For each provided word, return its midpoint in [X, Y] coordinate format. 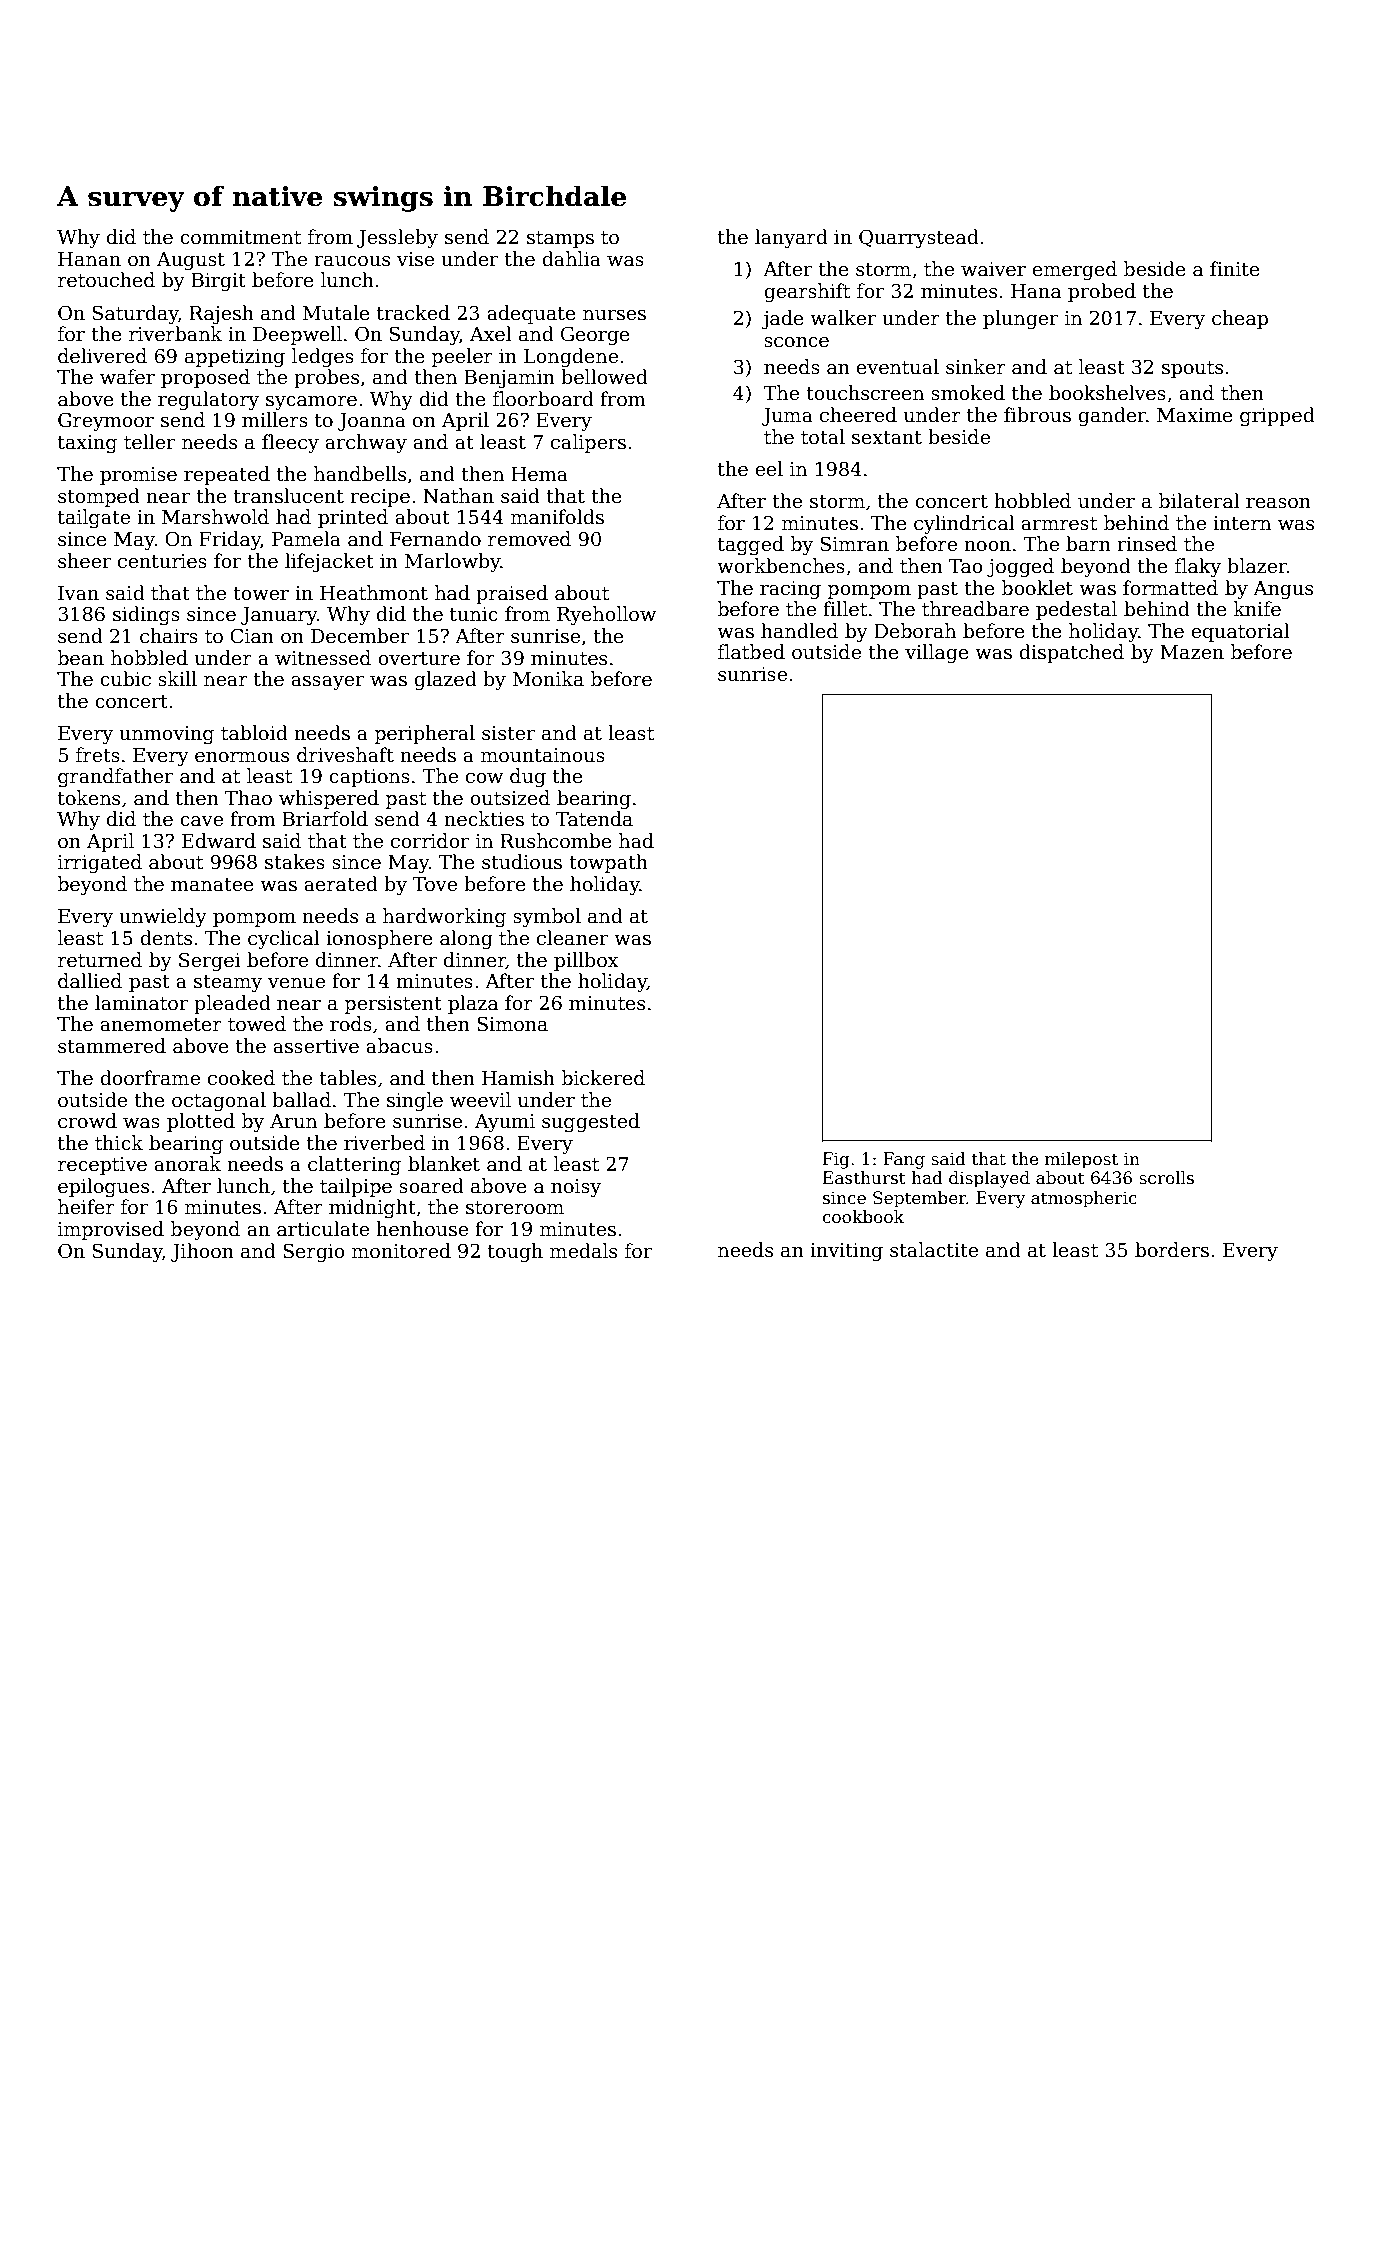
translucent [289, 496]
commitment [240, 237]
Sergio [314, 1252]
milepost [1081, 1160]
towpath [608, 863]
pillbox [586, 961]
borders [1172, 1250]
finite [1235, 269]
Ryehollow [606, 615]
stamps [560, 239]
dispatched [1071, 653]
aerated [341, 884]
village [937, 653]
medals [583, 1251]
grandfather [115, 777]
